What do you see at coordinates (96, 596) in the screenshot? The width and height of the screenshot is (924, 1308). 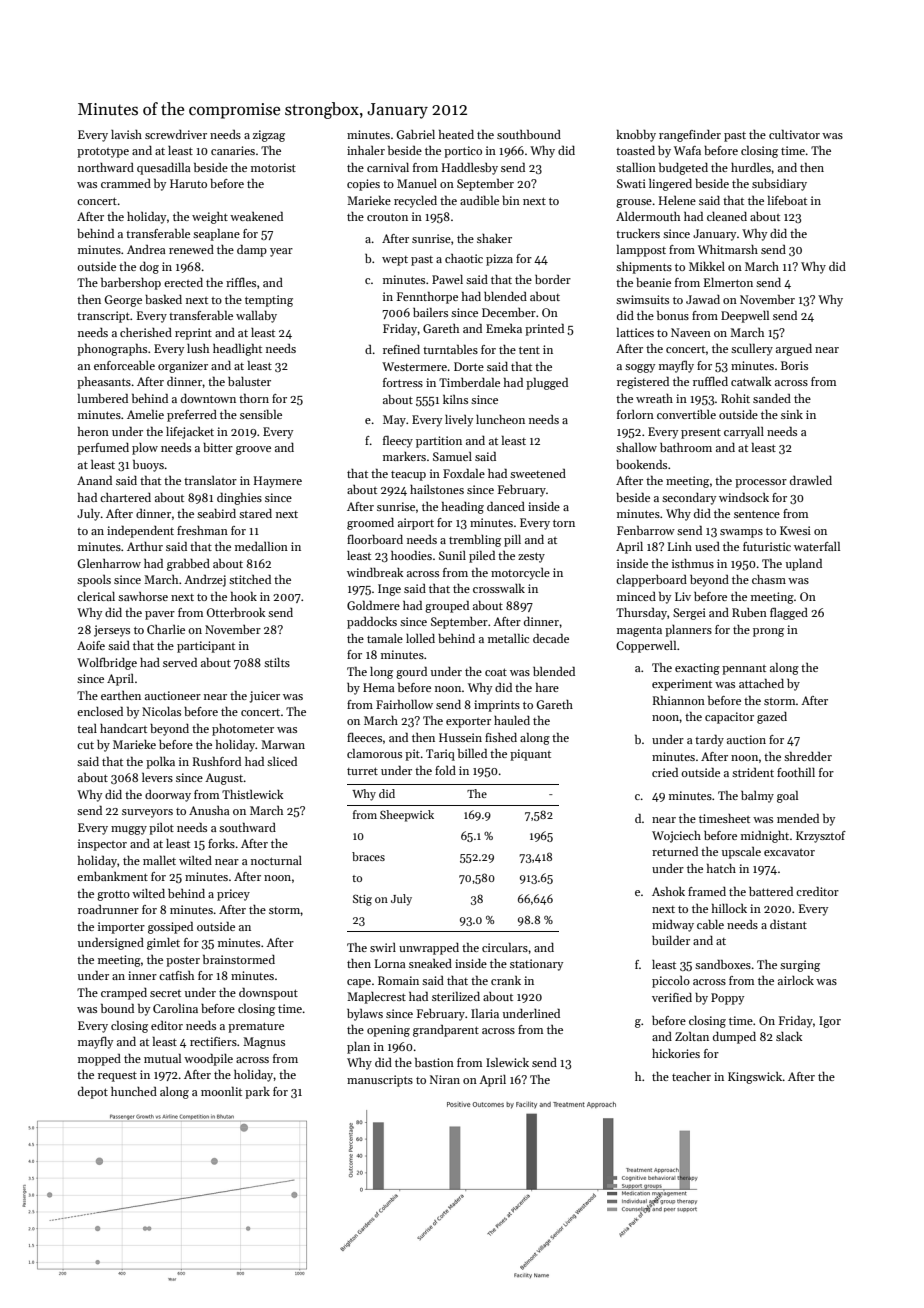 I see `clerical` at bounding box center [96, 596].
